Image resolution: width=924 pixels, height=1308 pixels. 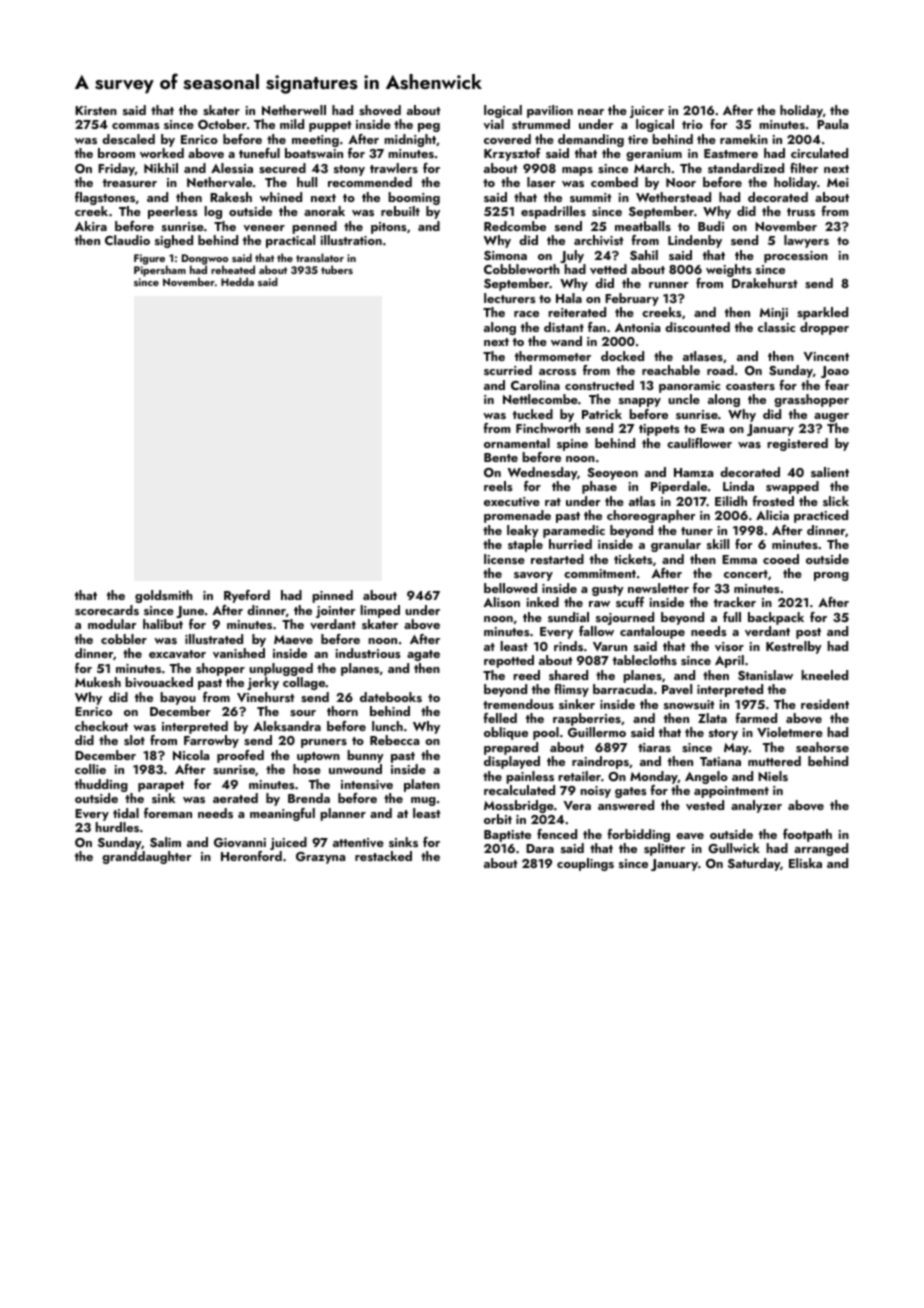 I want to click on Minji, so click(x=774, y=314).
